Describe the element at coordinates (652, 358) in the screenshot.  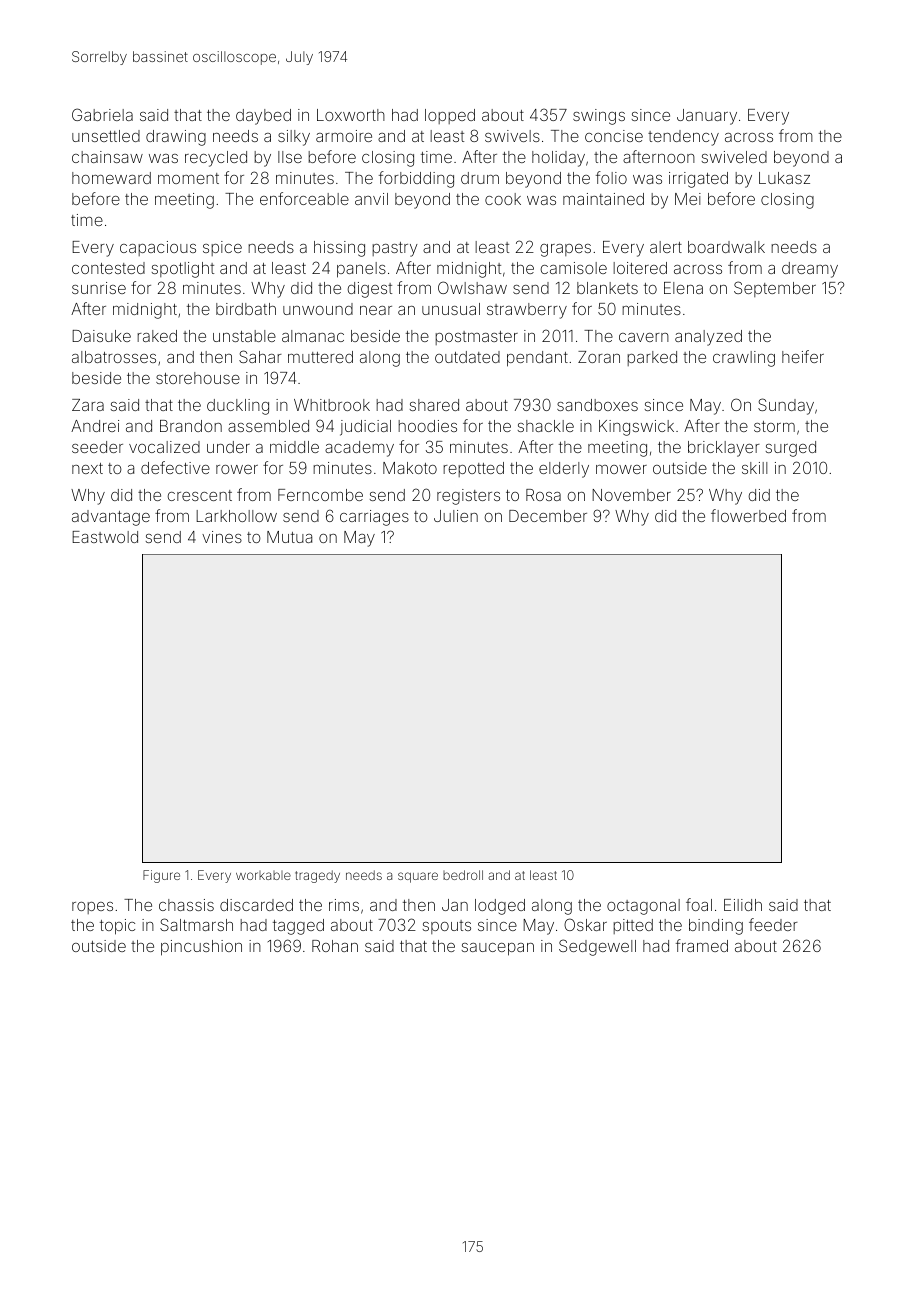
I see `parked` at that location.
